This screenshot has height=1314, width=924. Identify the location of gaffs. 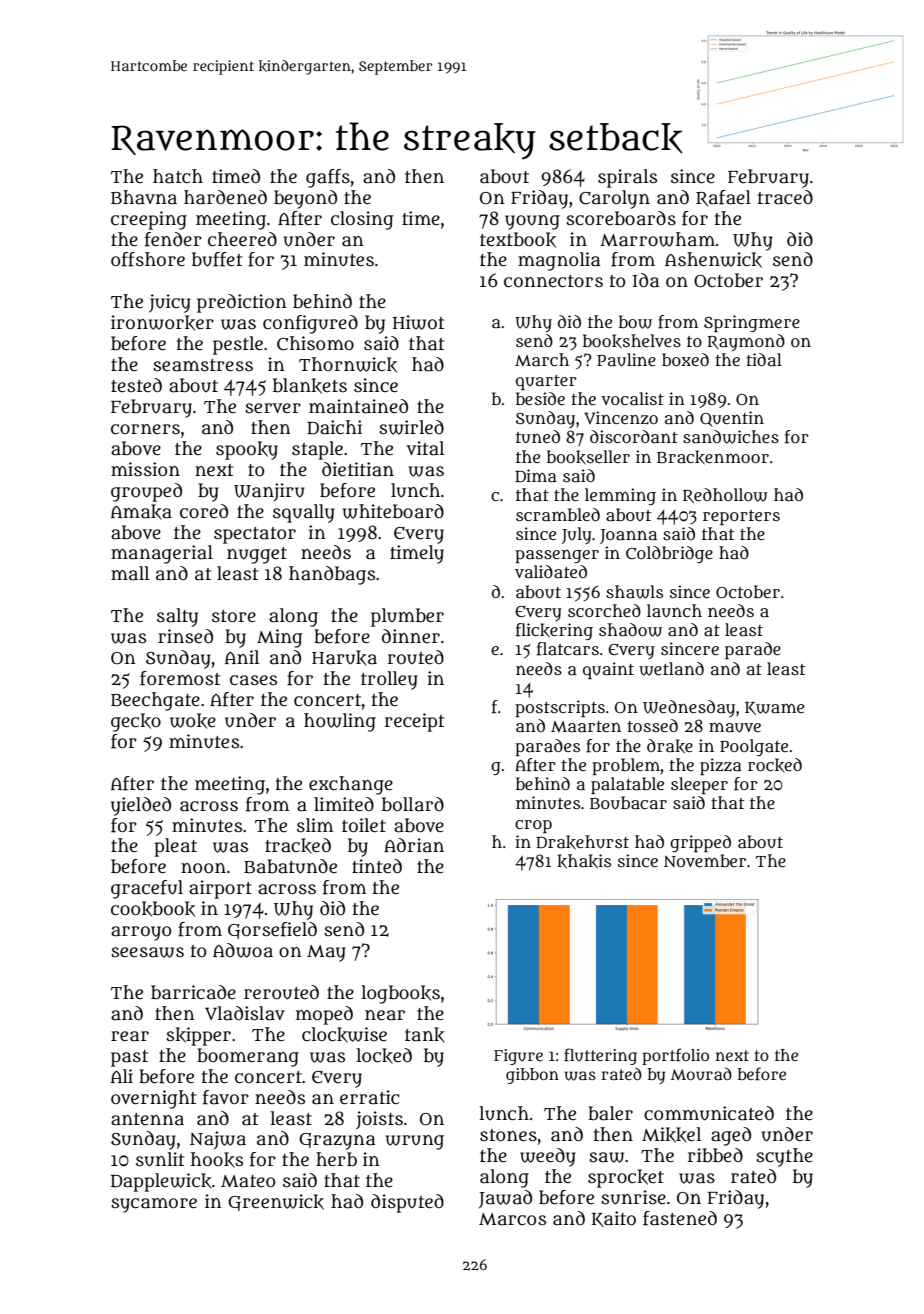
(328, 178).
